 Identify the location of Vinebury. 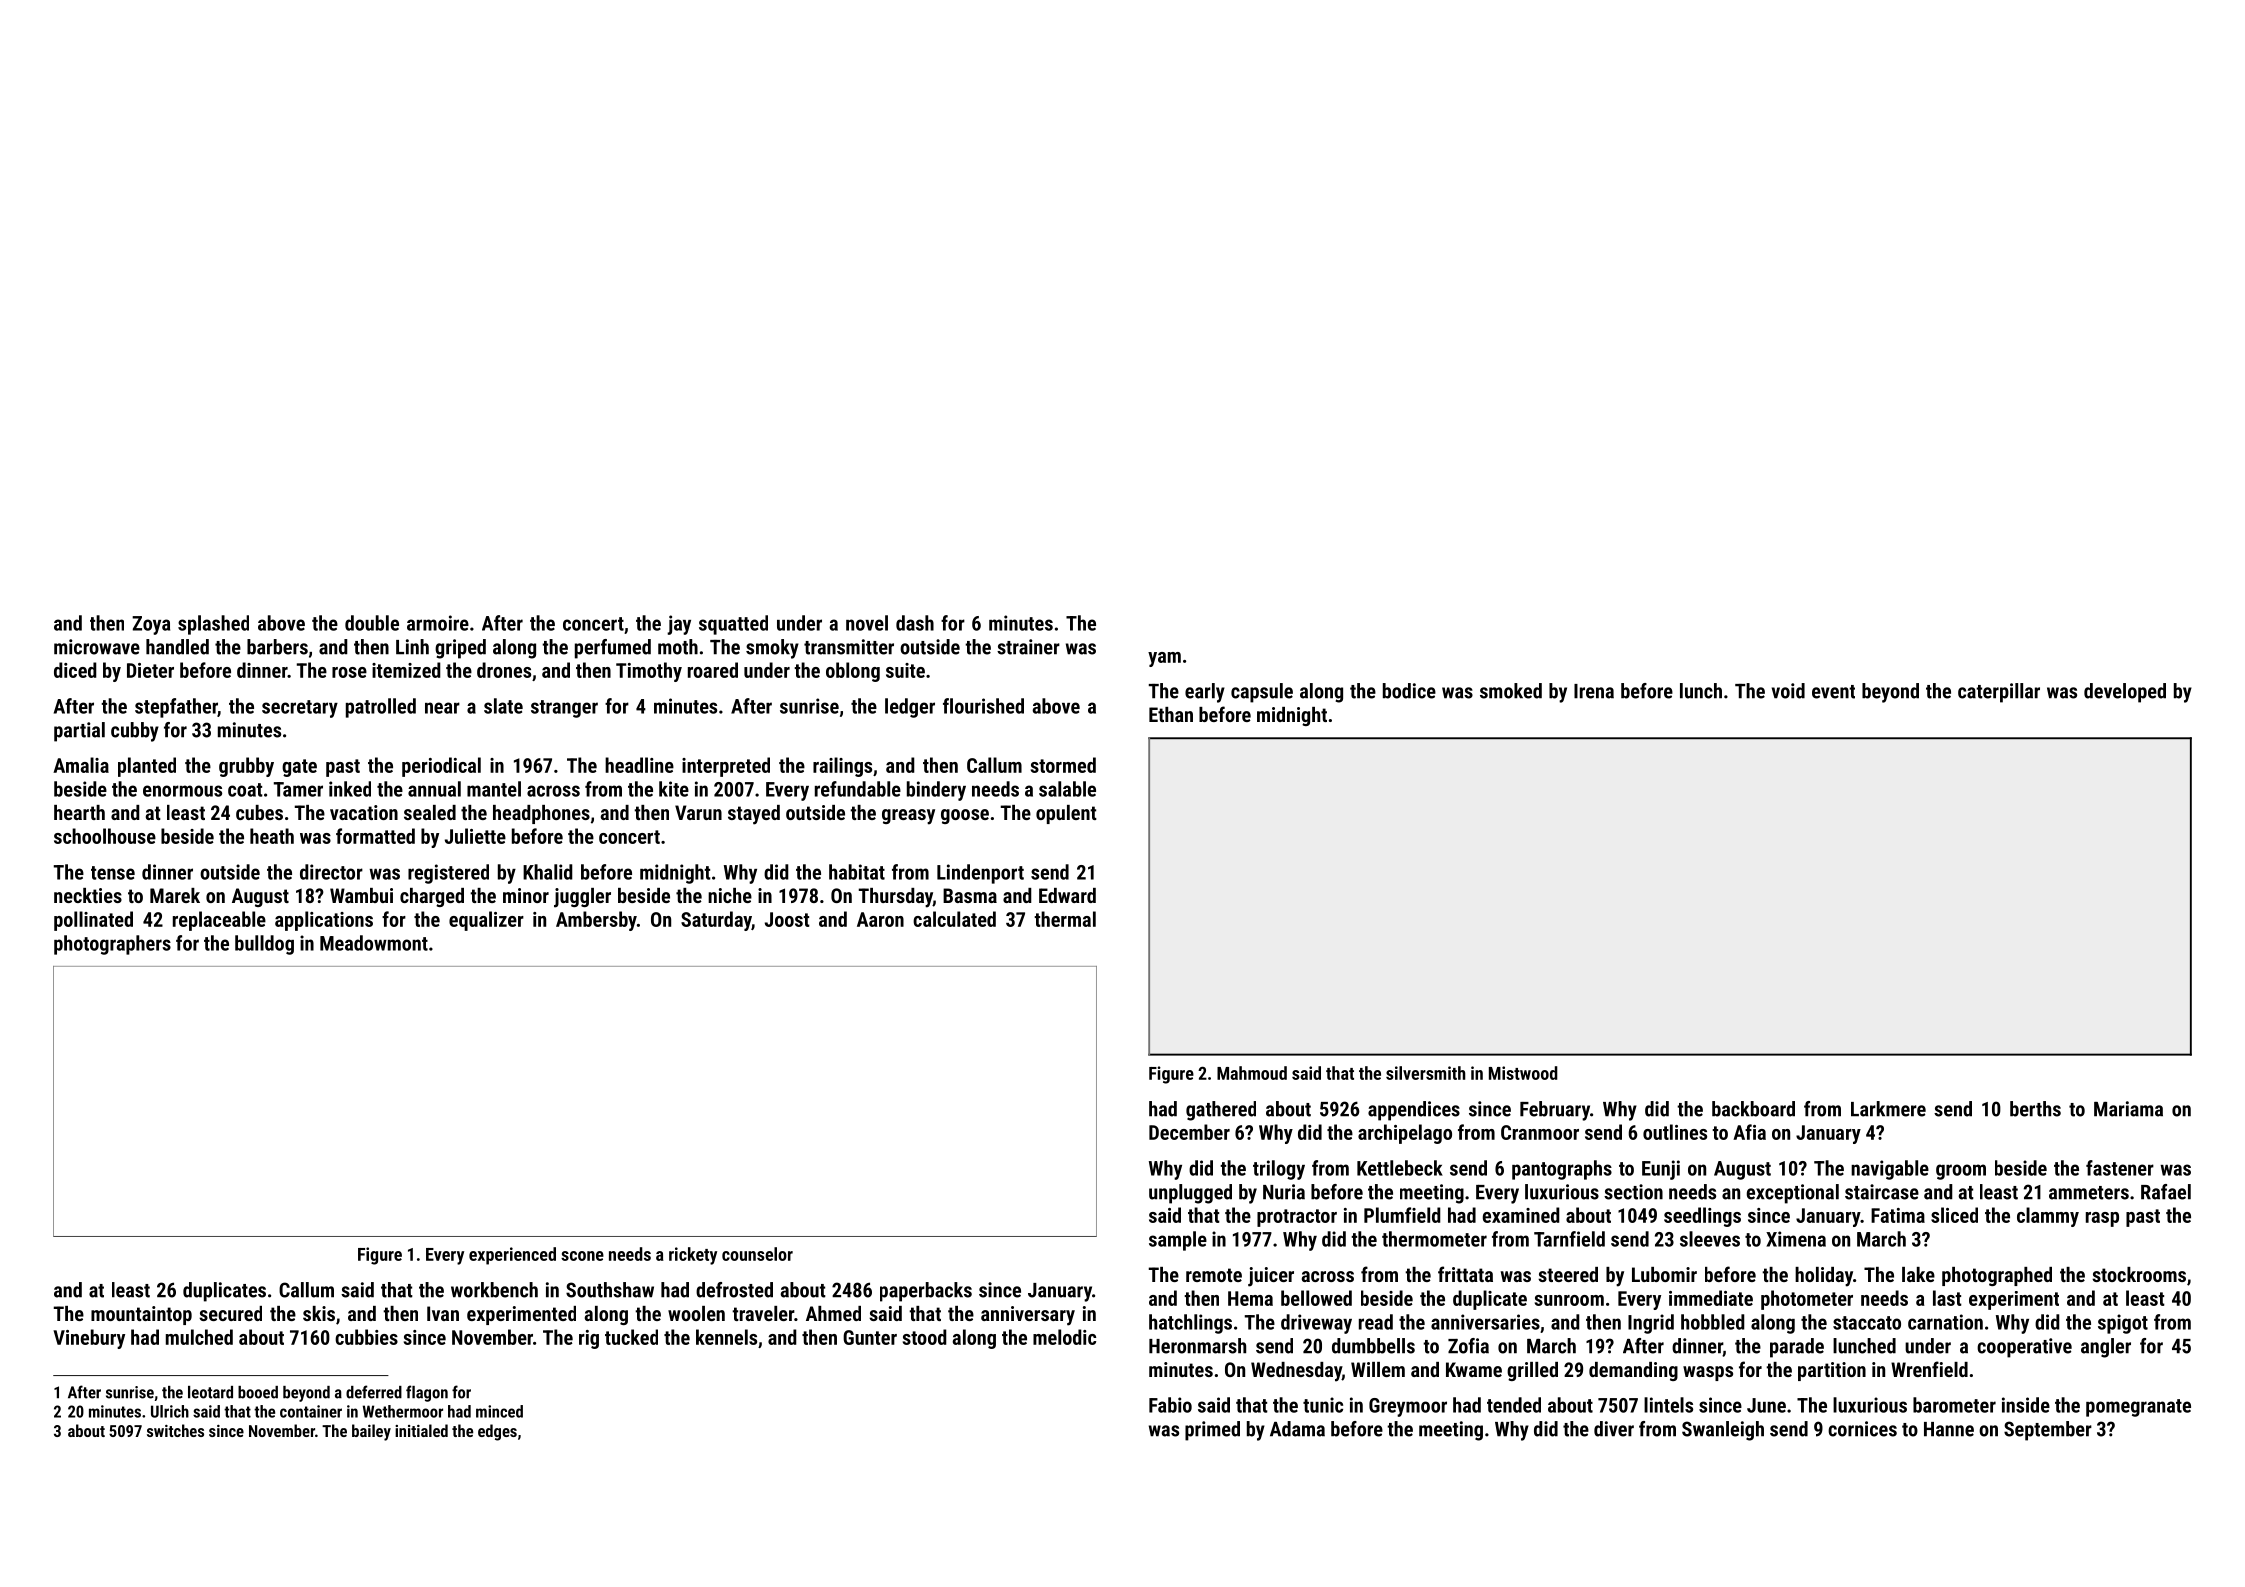
(89, 1339).
